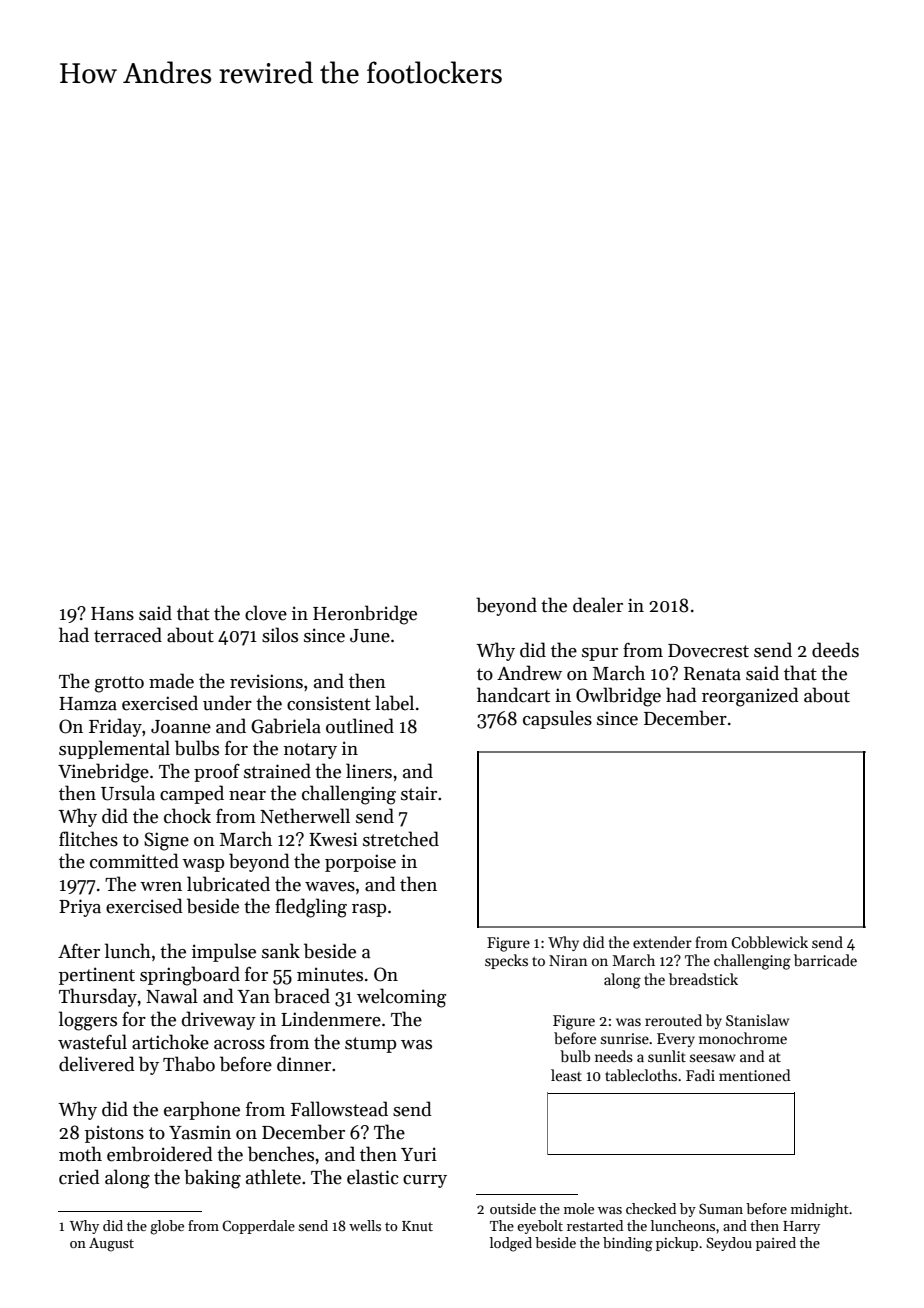 The width and height of the screenshot is (924, 1308). I want to click on extender, so click(662, 942).
